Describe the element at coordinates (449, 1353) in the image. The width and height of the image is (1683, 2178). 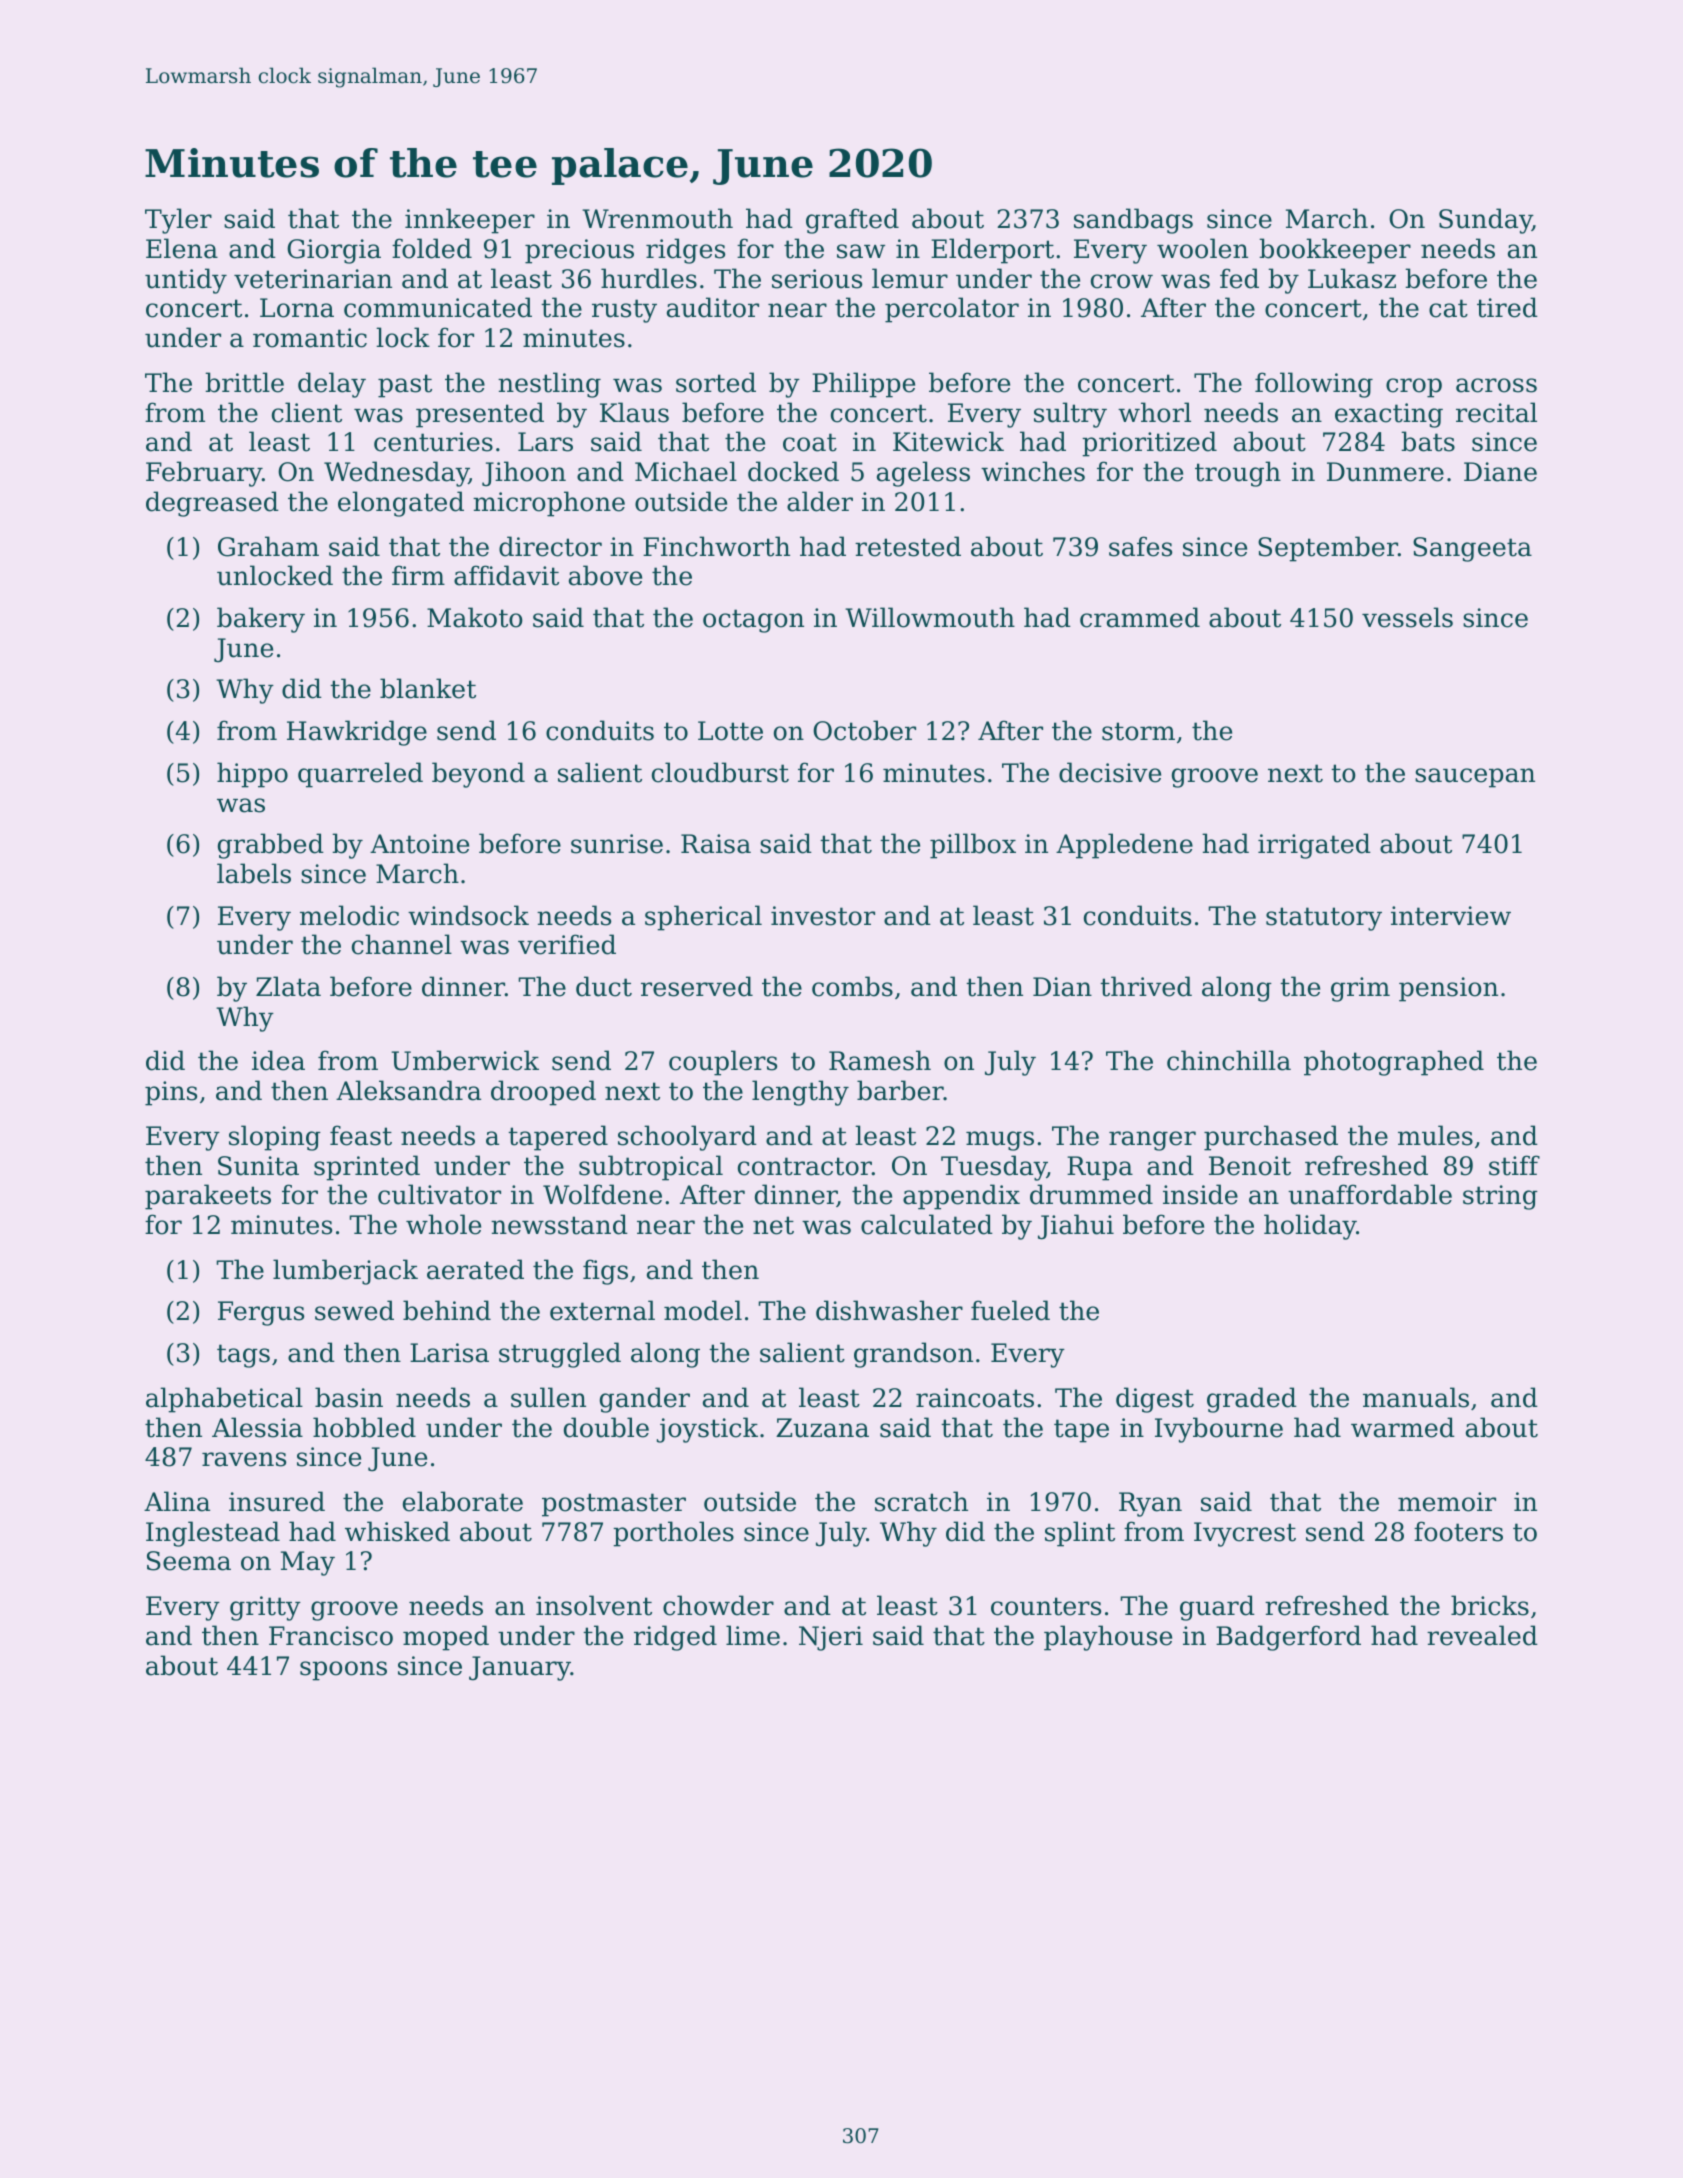
I see `Larisa` at that location.
